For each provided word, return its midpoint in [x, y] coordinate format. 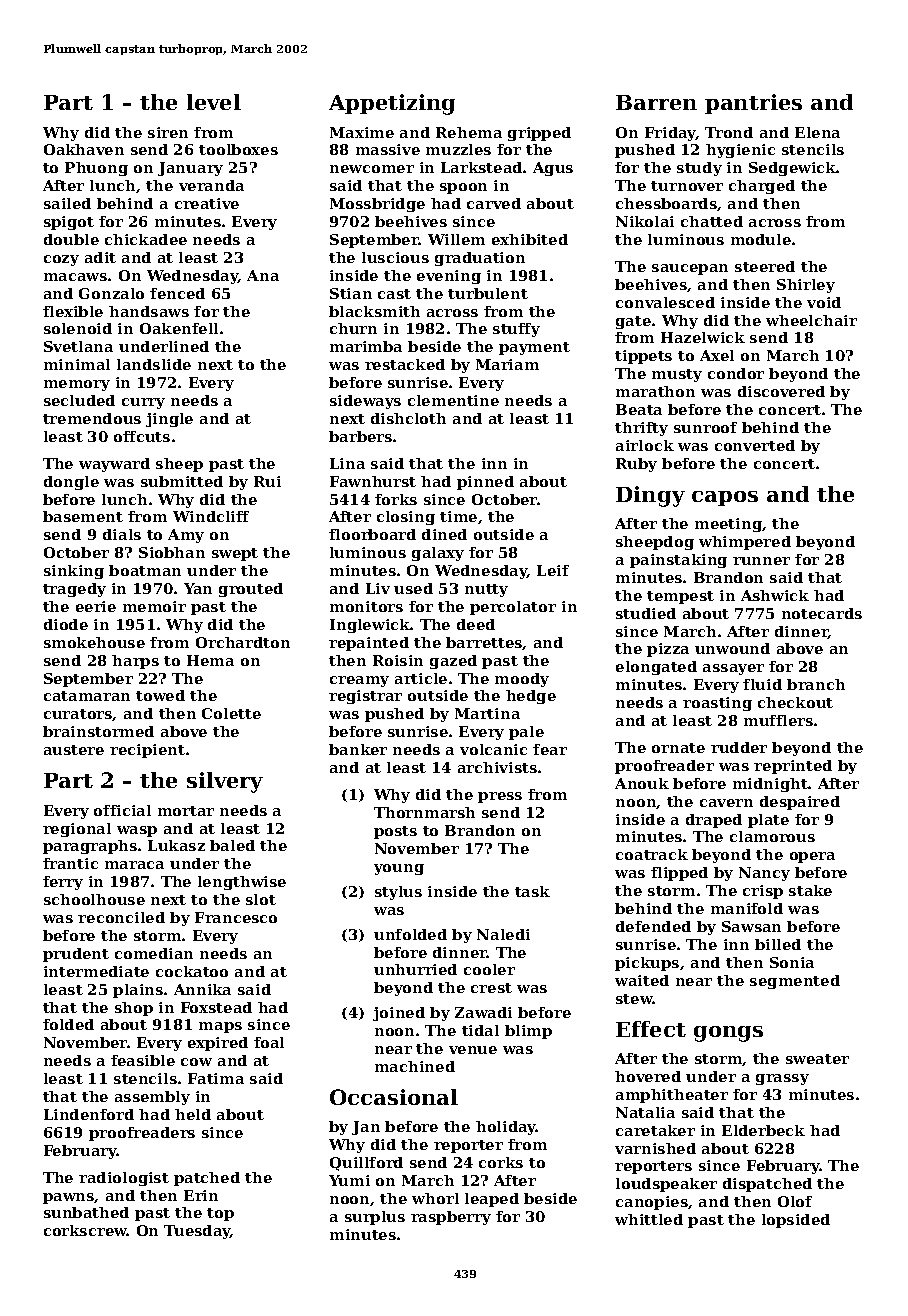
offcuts [142, 436]
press [500, 797]
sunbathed [86, 1212]
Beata [639, 409]
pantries [753, 104]
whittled [649, 1219]
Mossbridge [377, 205]
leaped [492, 1200]
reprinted [793, 767]
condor [736, 373]
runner [761, 561]
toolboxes [238, 149]
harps [135, 662]
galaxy [438, 554]
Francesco [236, 917]
